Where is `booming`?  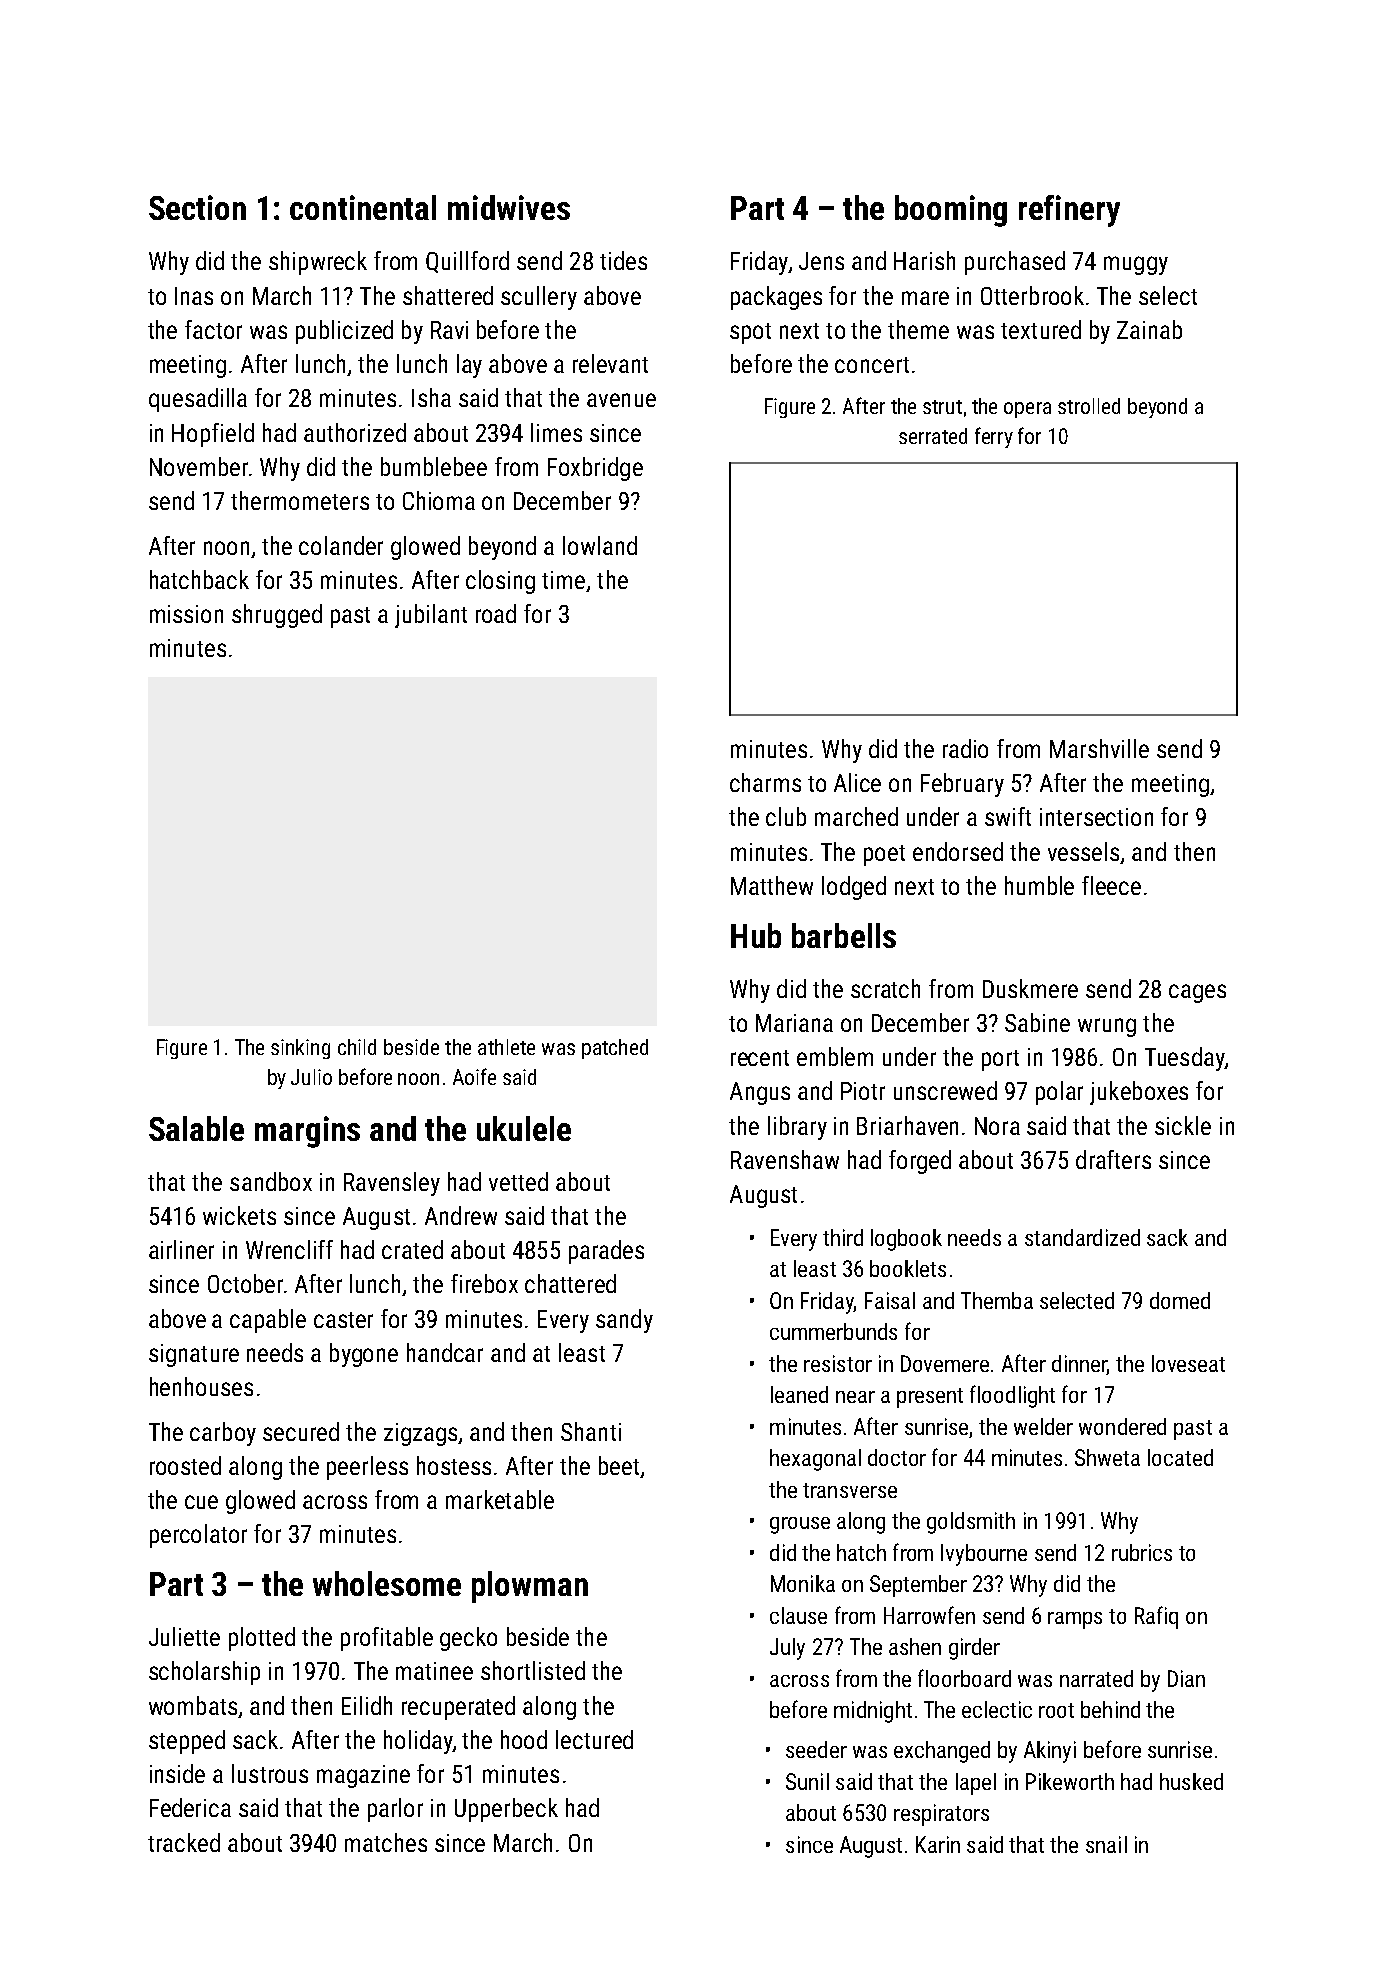 booming is located at coordinates (951, 211).
